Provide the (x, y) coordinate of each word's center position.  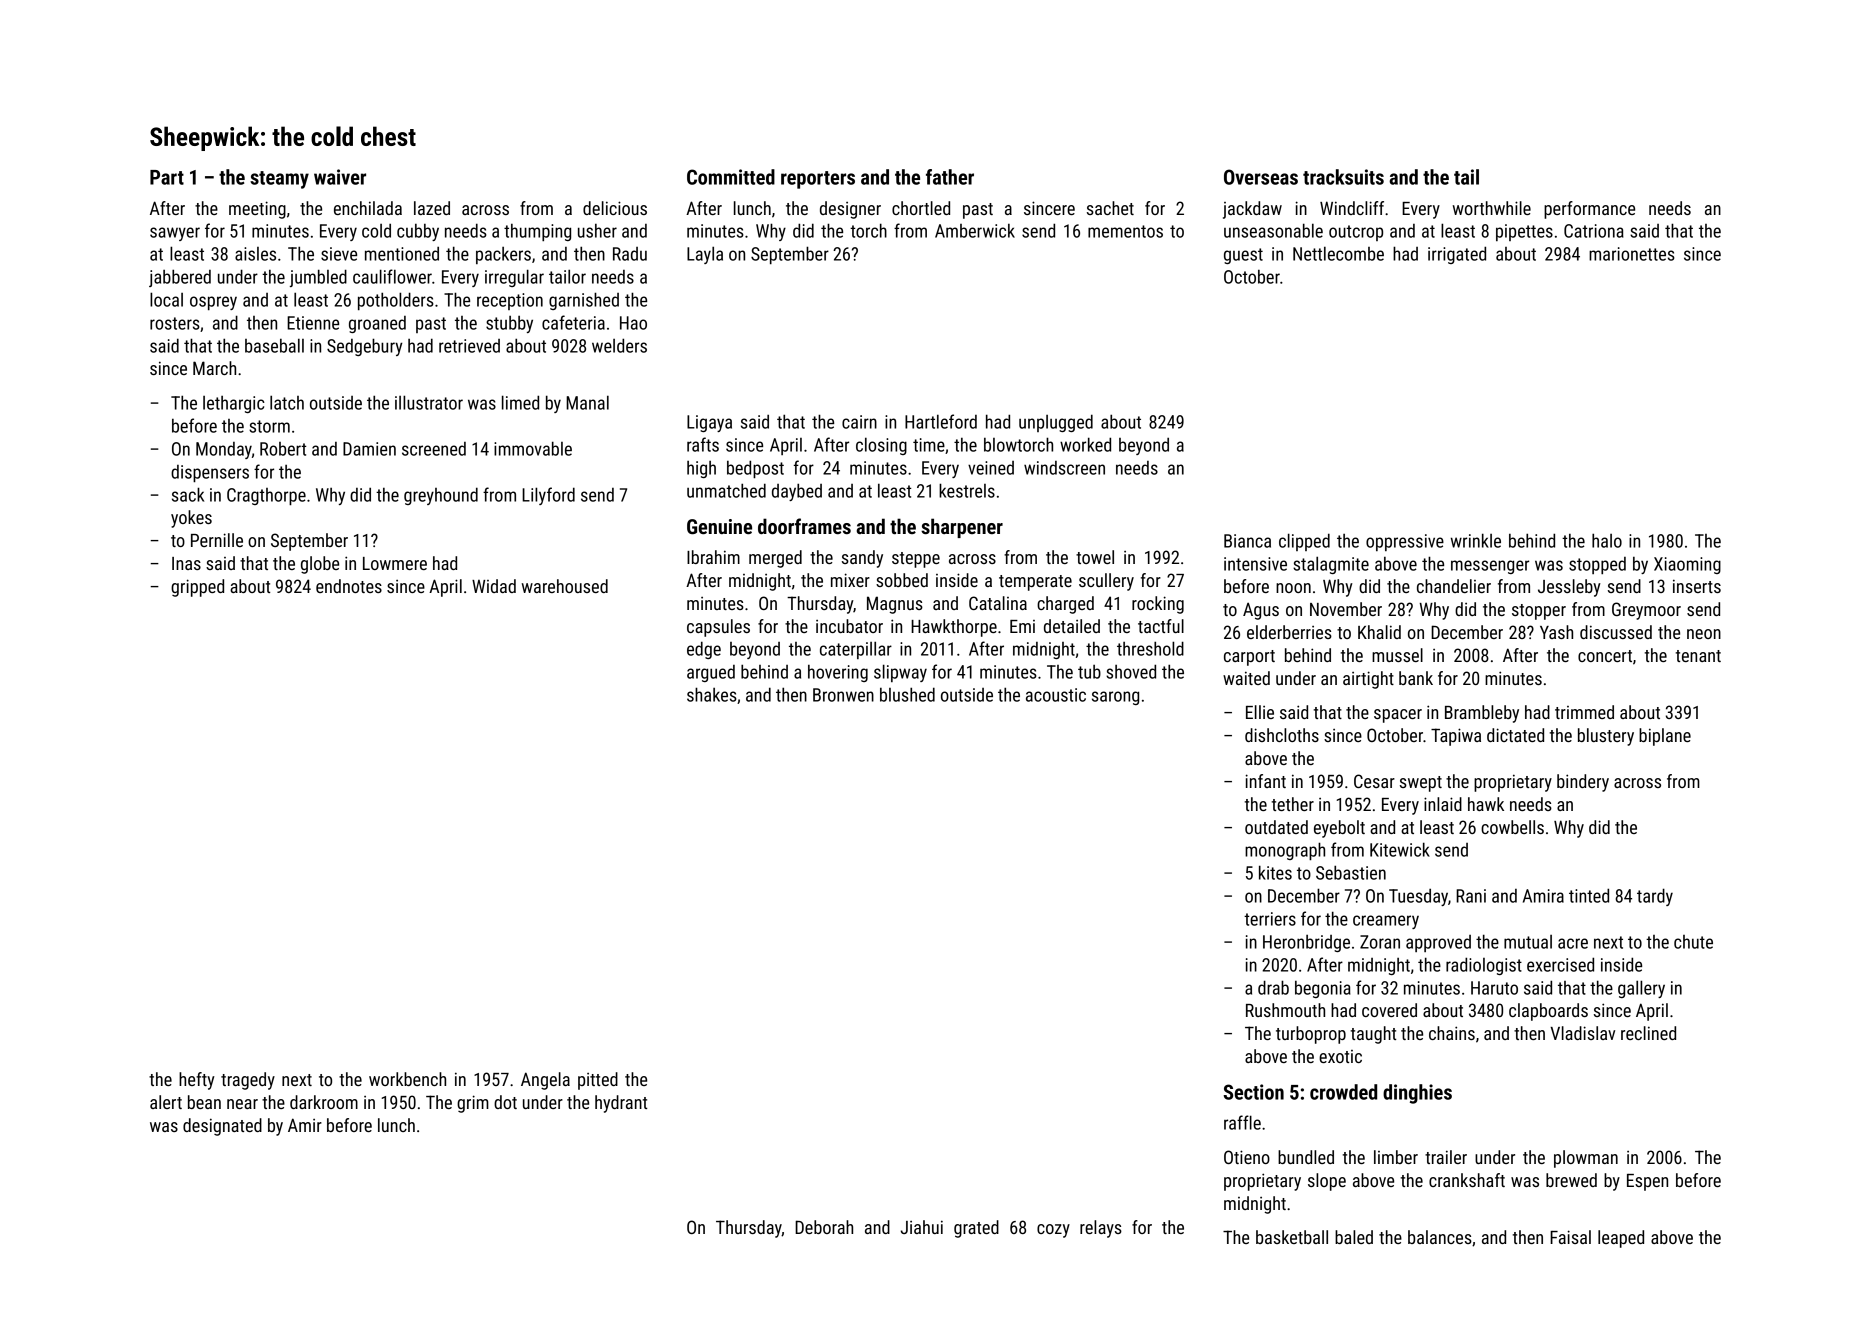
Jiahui (922, 1227)
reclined (1648, 1033)
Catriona (1594, 231)
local (166, 299)
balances (1440, 1237)
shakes (712, 694)
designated (222, 1127)
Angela (545, 1081)
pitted (598, 1081)
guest (1243, 256)
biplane (1665, 737)
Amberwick (975, 231)
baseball (274, 345)
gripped (197, 588)
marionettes (1632, 254)
